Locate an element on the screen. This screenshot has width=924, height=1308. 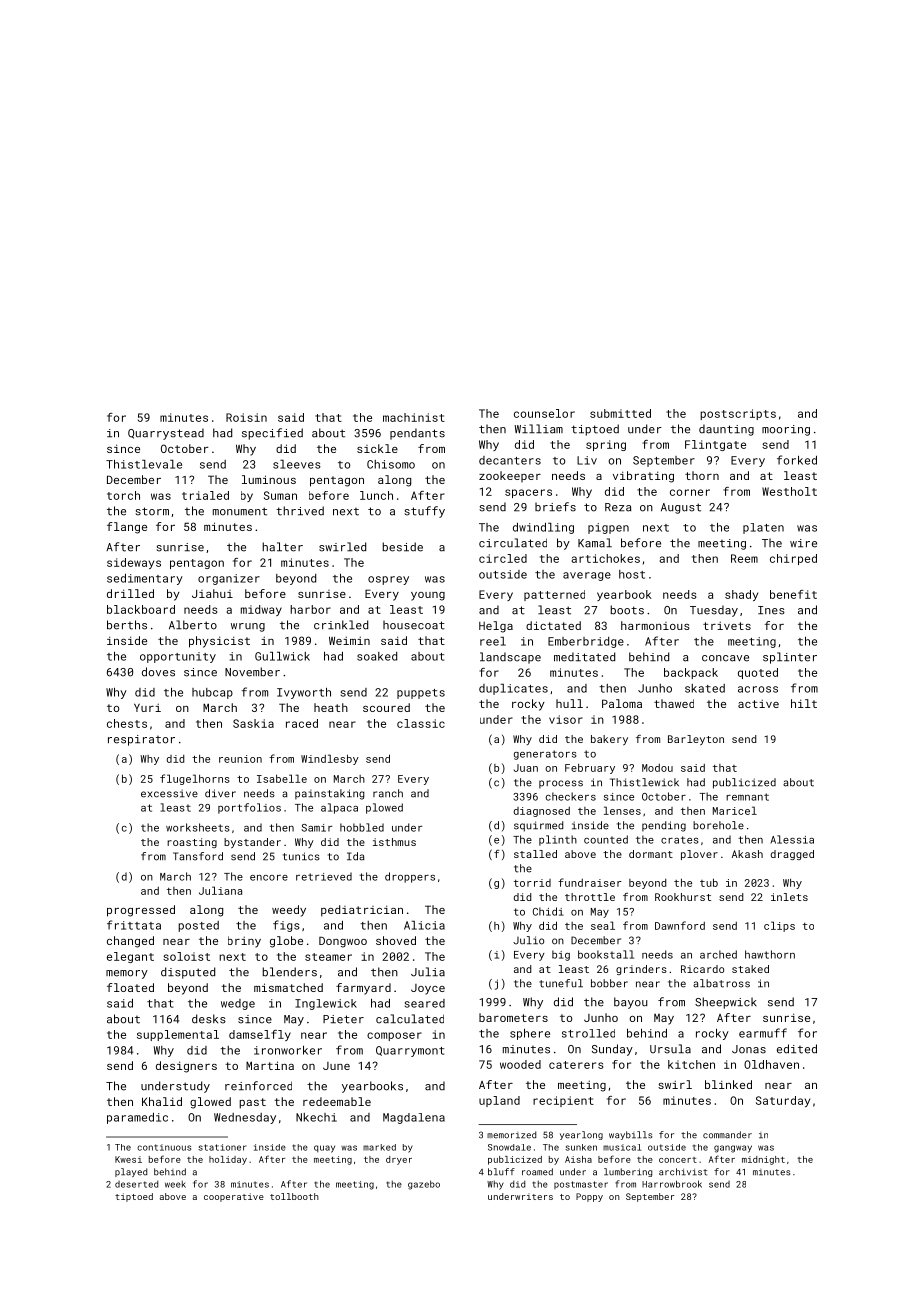
postscripts is located at coordinates (738, 414).
